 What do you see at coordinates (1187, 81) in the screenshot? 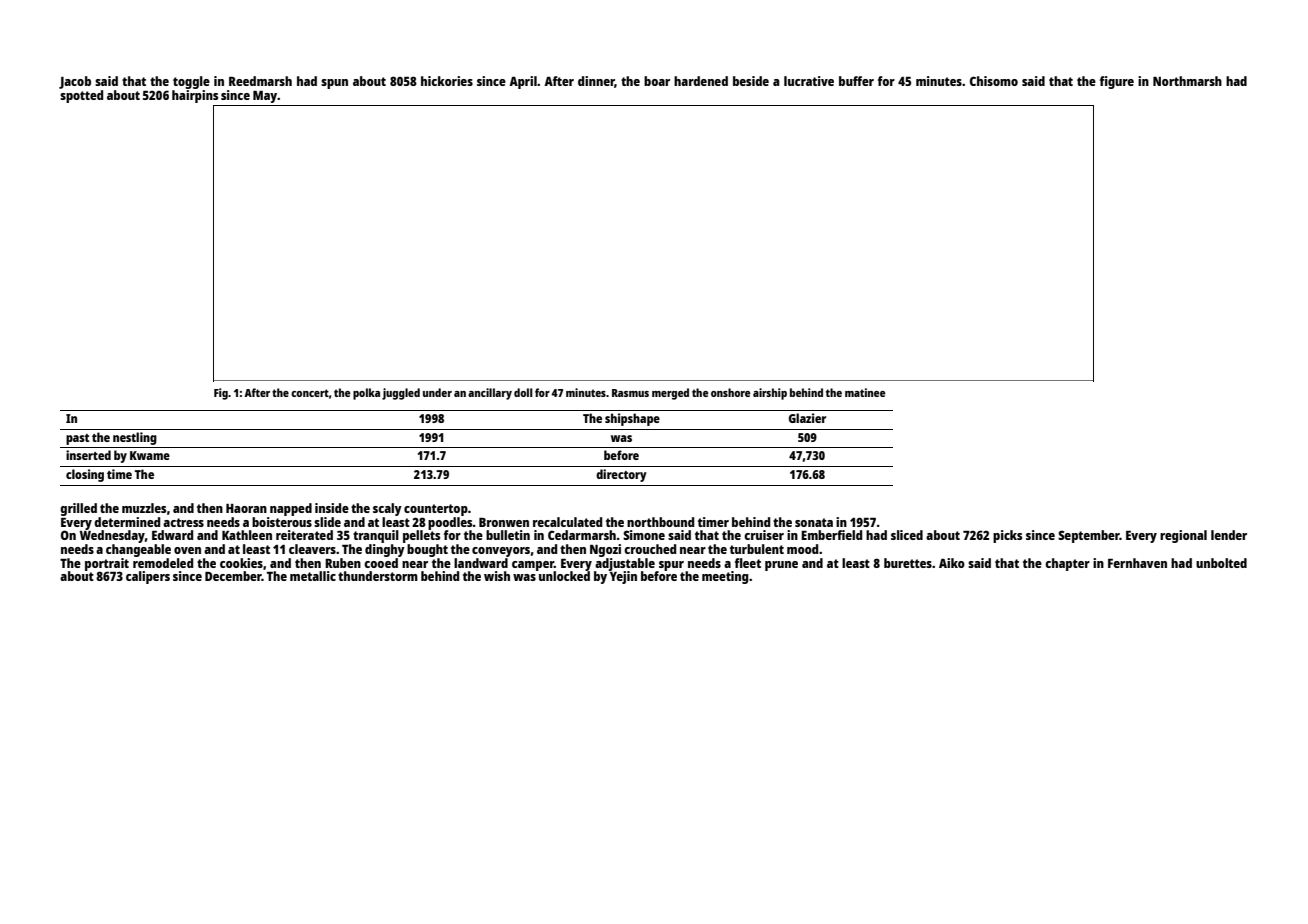
I see `Northmarsh` at bounding box center [1187, 81].
